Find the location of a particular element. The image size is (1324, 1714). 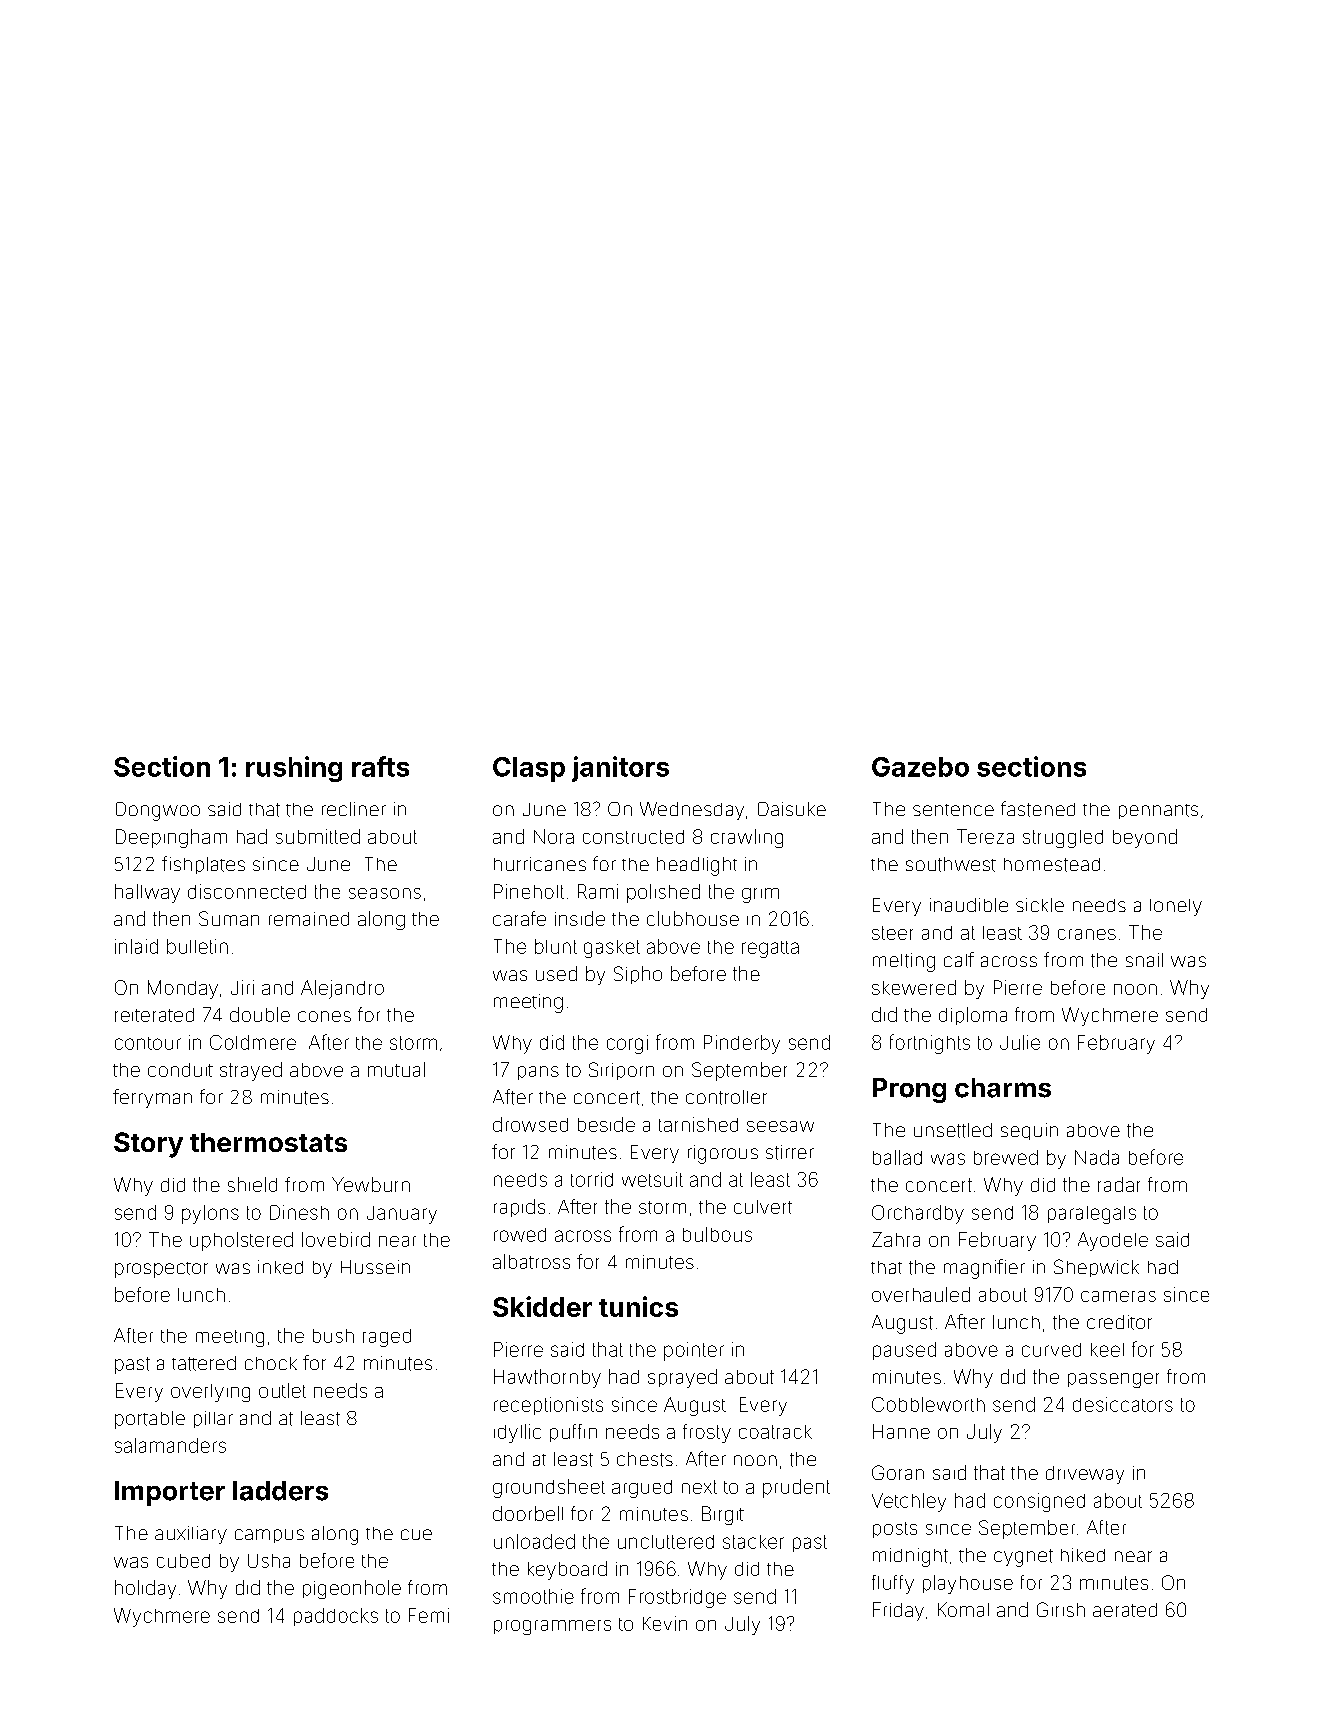

pennants is located at coordinates (1158, 811).
